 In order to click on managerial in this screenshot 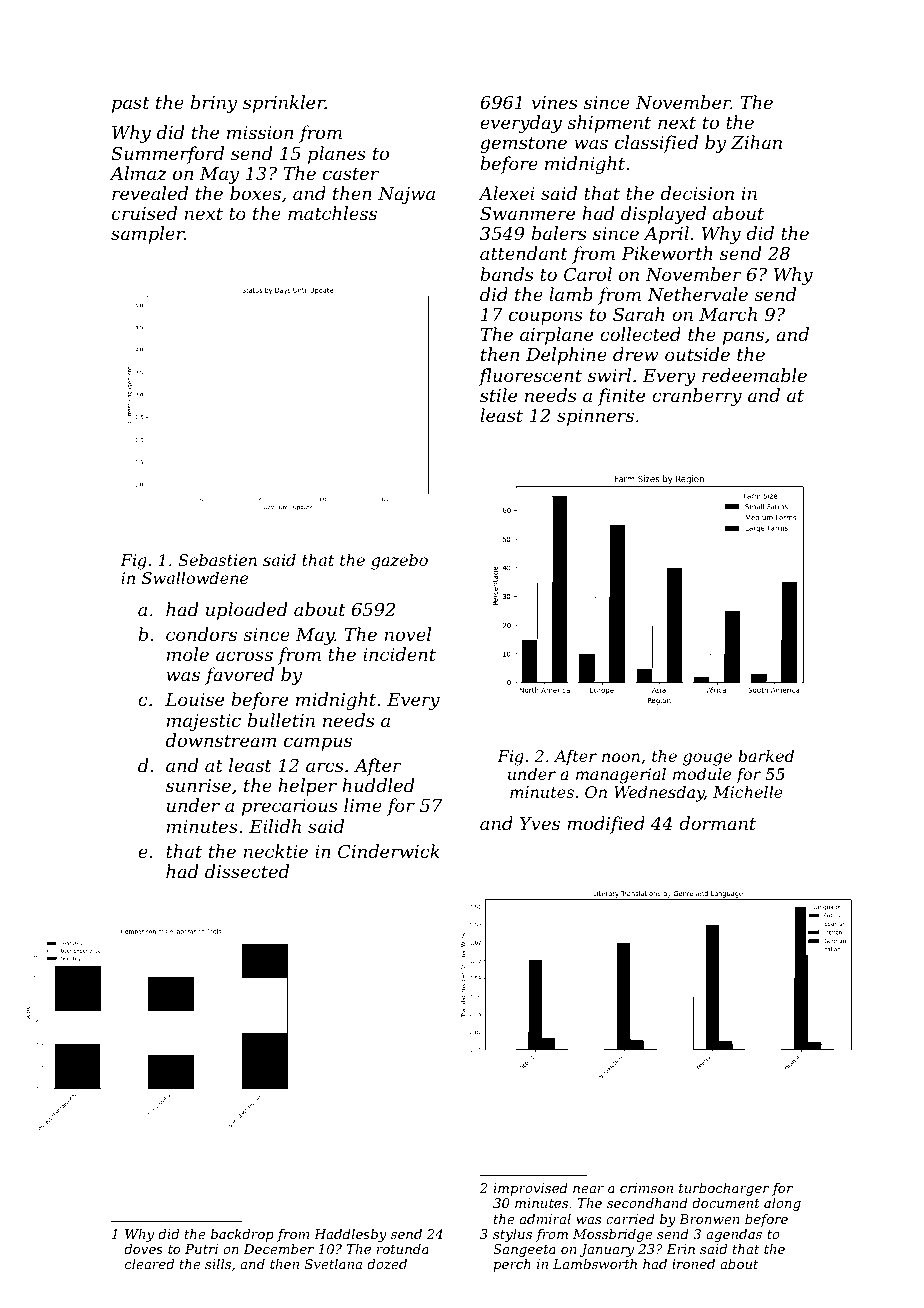, I will do `click(621, 776)`.
